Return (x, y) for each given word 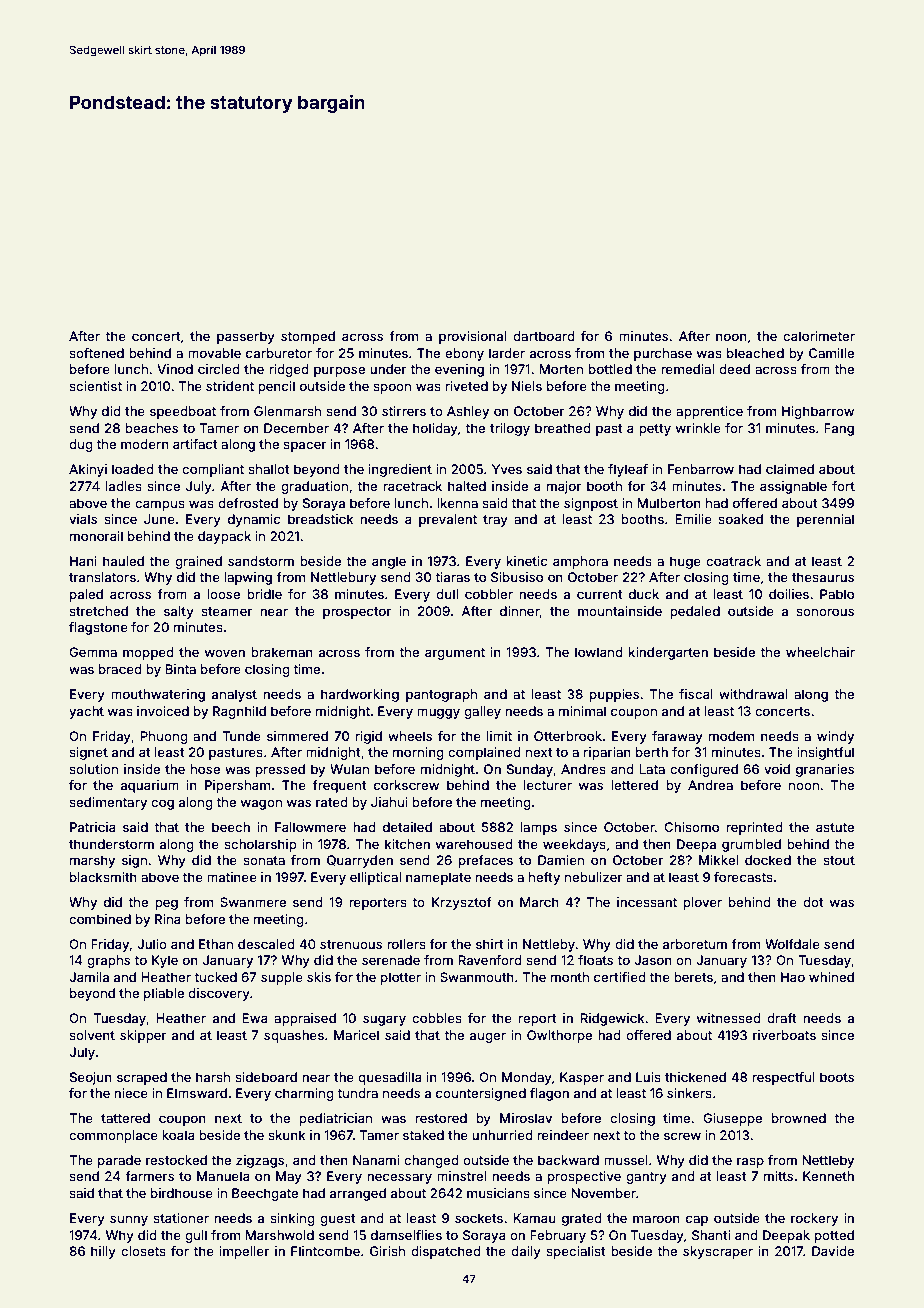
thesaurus (823, 577)
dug (81, 445)
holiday (435, 429)
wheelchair (820, 652)
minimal (582, 711)
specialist (575, 1252)
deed (734, 369)
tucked (215, 977)
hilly (103, 1252)
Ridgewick (612, 1019)
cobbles (437, 1018)
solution (93, 769)
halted (467, 486)
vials (83, 519)
